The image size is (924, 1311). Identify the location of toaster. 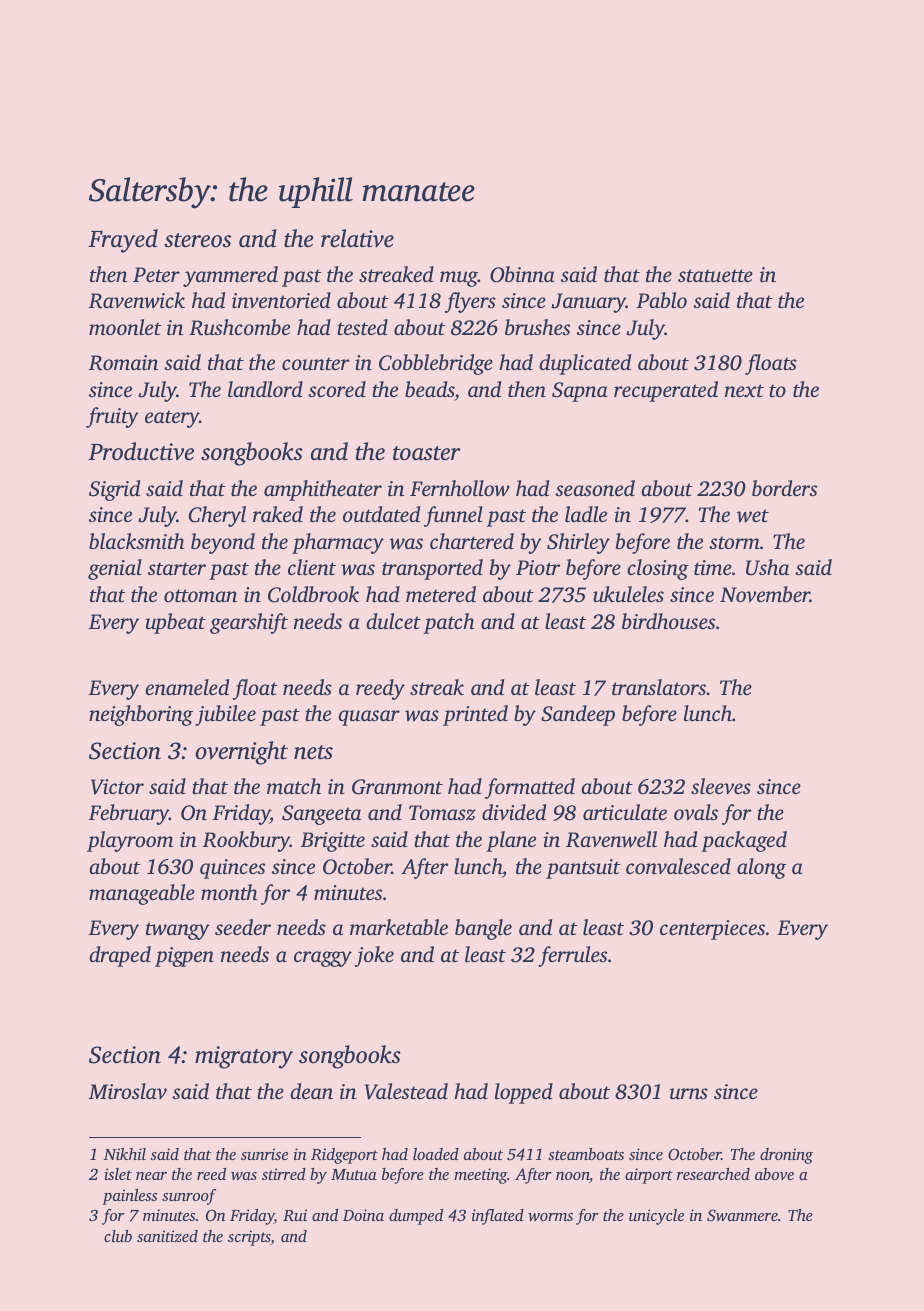
(427, 453).
